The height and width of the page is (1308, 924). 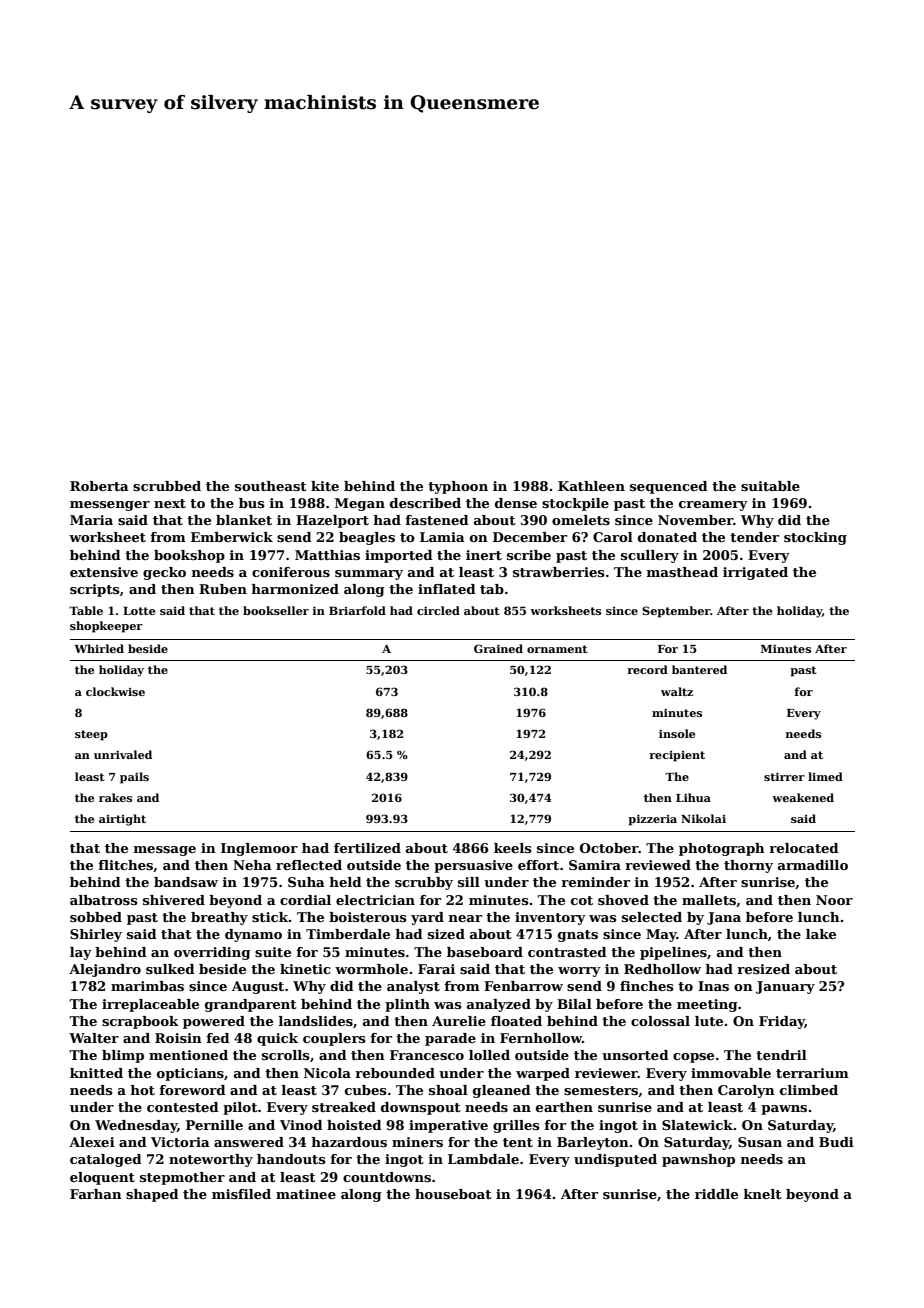 What do you see at coordinates (809, 1090) in the page?
I see `climbed` at bounding box center [809, 1090].
